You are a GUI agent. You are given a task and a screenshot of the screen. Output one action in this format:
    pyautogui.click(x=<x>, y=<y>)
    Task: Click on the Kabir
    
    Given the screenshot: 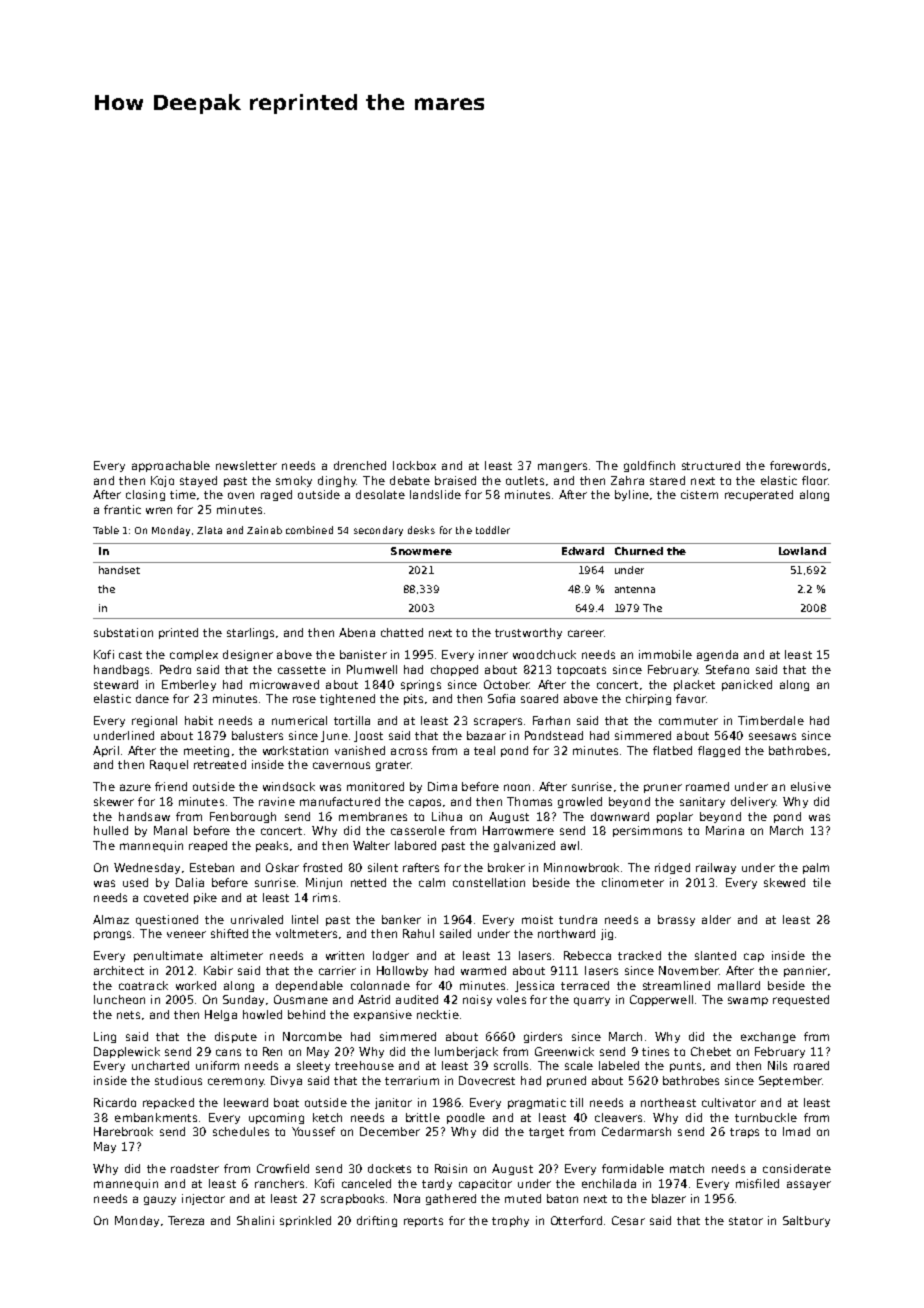 What is the action you would take?
    pyautogui.click(x=218, y=970)
